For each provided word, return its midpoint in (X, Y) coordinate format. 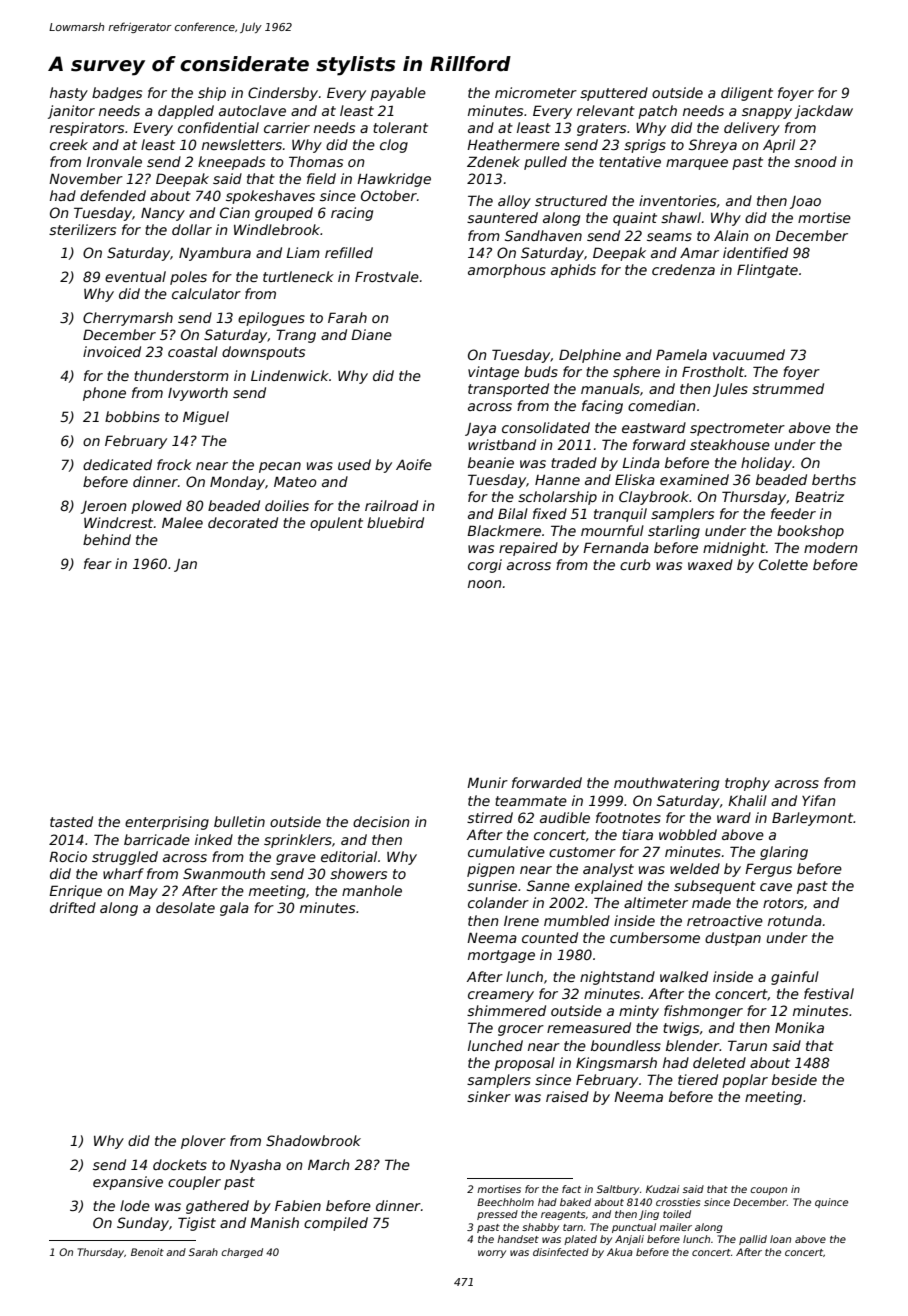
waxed (710, 564)
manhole (372, 890)
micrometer (536, 92)
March (329, 1164)
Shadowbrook (313, 1140)
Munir (487, 782)
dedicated (117, 464)
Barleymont (813, 819)
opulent (336, 524)
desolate (185, 907)
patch (657, 112)
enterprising (167, 823)
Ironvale (114, 161)
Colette (783, 564)
